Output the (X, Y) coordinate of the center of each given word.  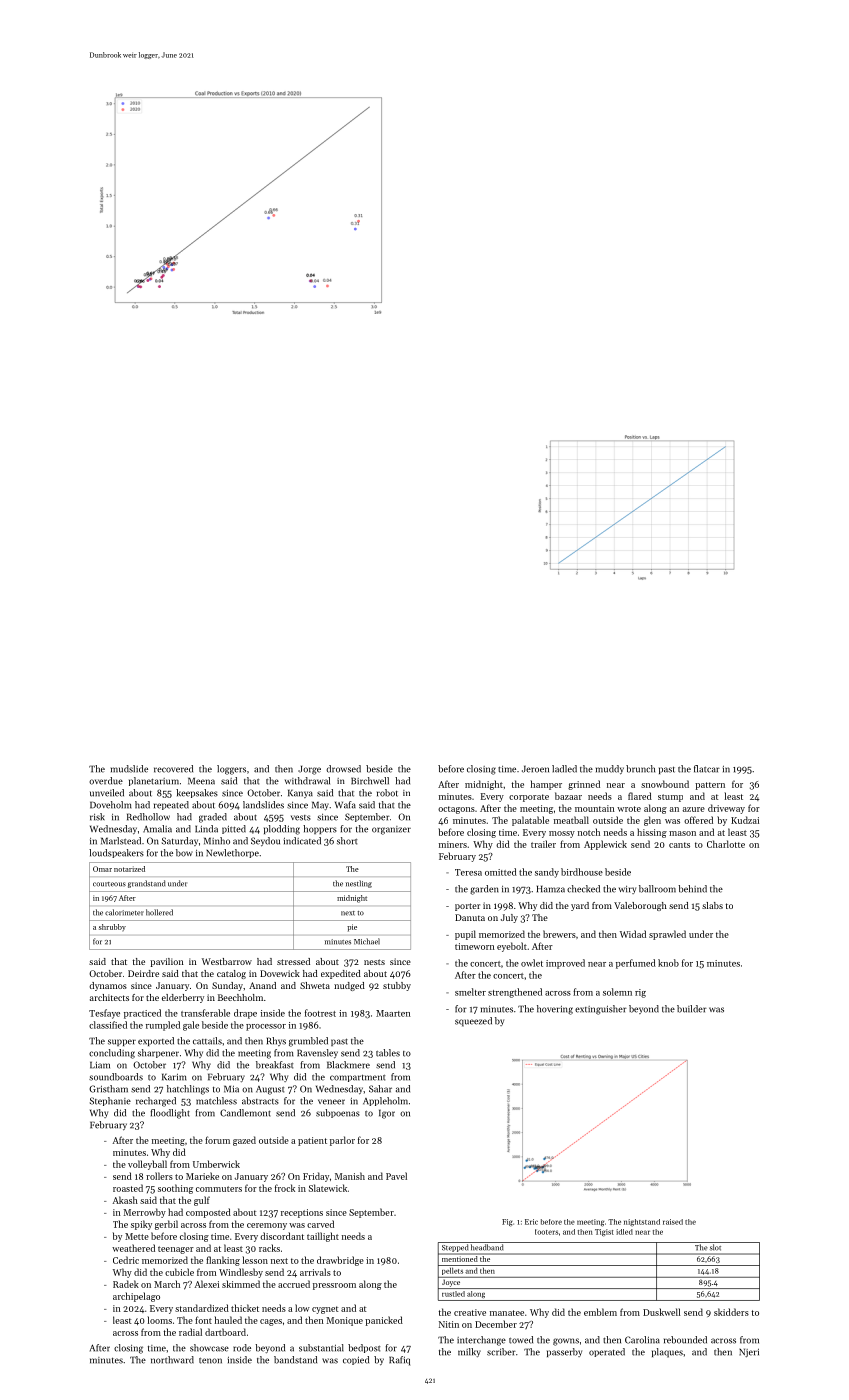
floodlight (170, 1114)
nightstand (642, 1223)
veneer (331, 1102)
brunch (640, 769)
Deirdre (143, 973)
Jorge (309, 770)
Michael (367, 941)
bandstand (295, 1360)
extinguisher (601, 1010)
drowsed (344, 769)
